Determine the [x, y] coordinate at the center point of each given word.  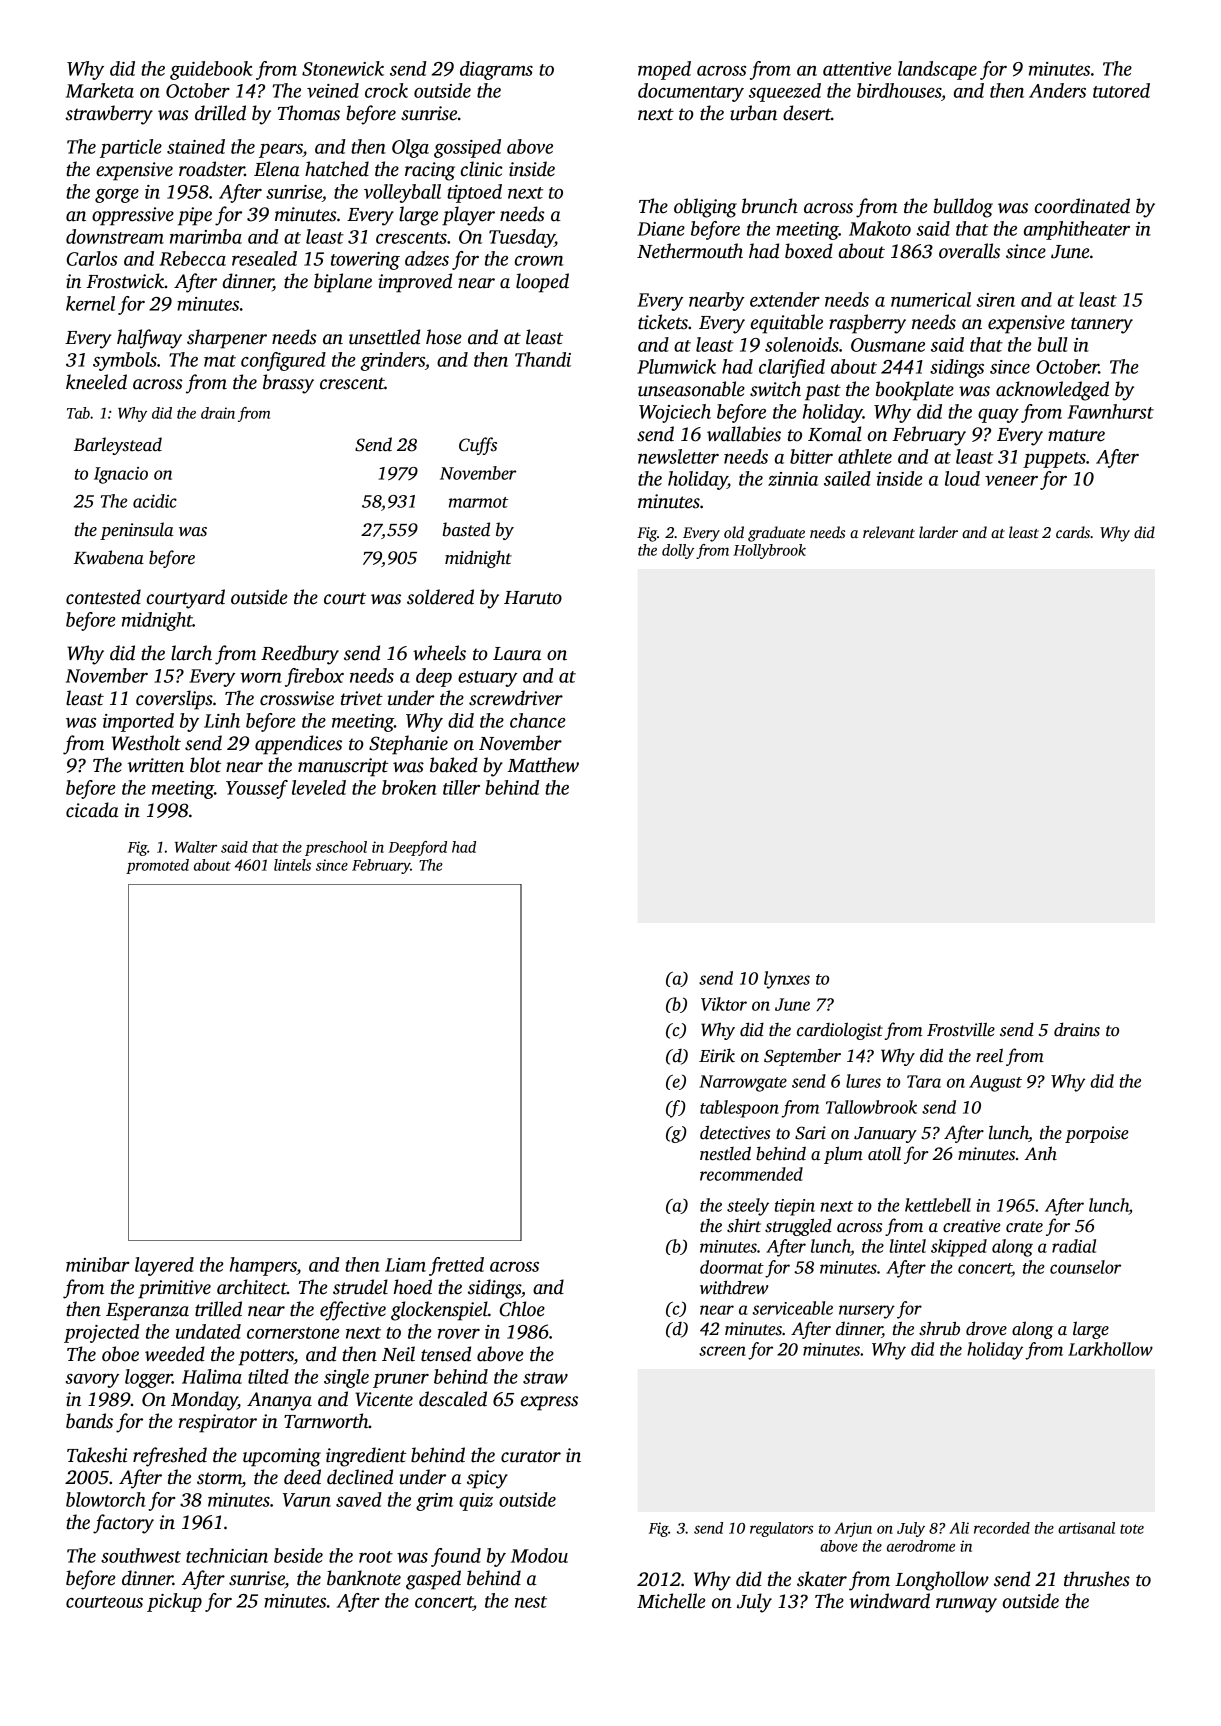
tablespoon [739, 1109]
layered [164, 1266]
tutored [1121, 90]
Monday [204, 1401]
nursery [867, 1312]
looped [542, 283]
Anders [1057, 90]
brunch [770, 206]
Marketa [100, 90]
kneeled [96, 382]
